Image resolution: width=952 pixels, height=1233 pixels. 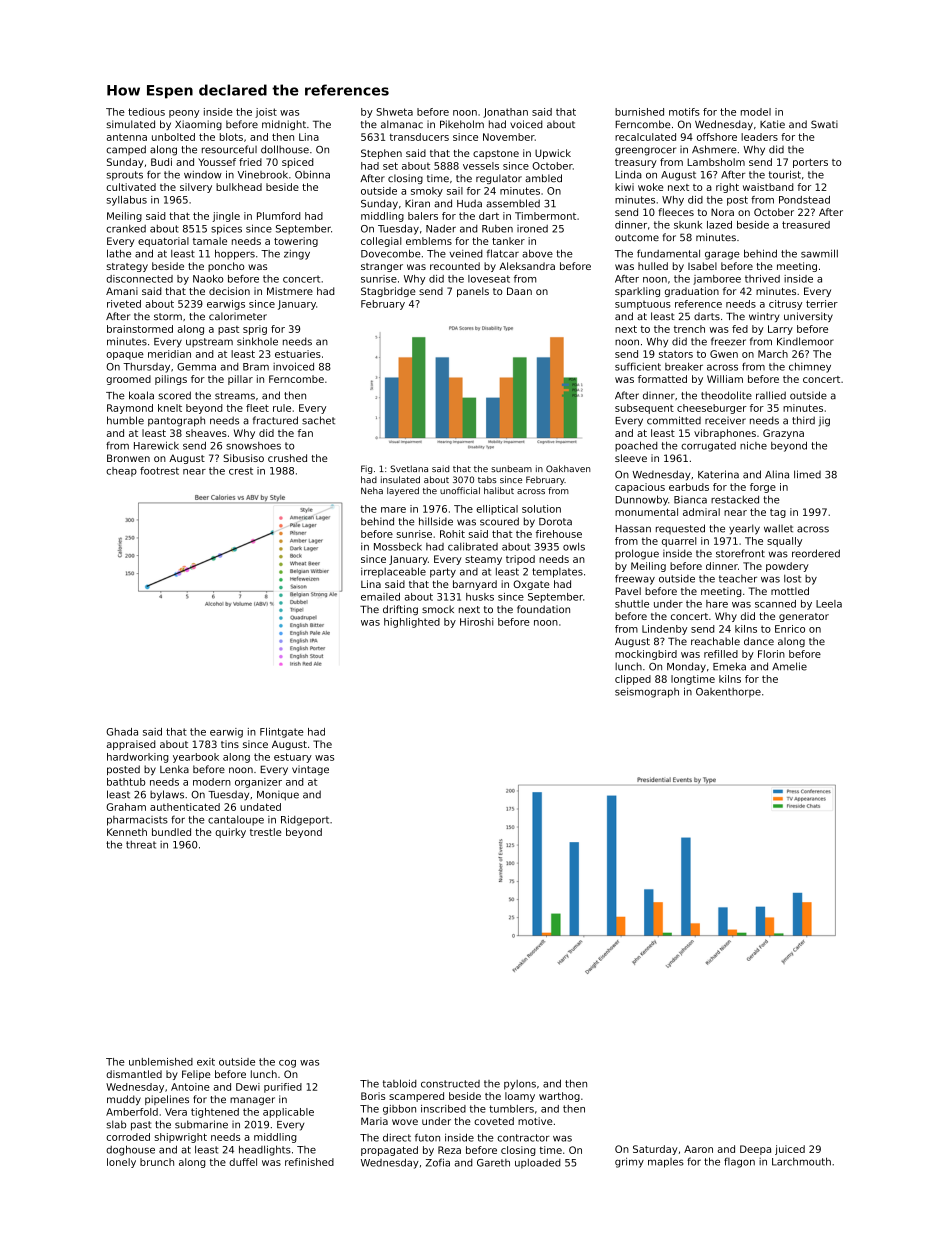 What do you see at coordinates (382, 267) in the screenshot?
I see `stranger` at bounding box center [382, 267].
